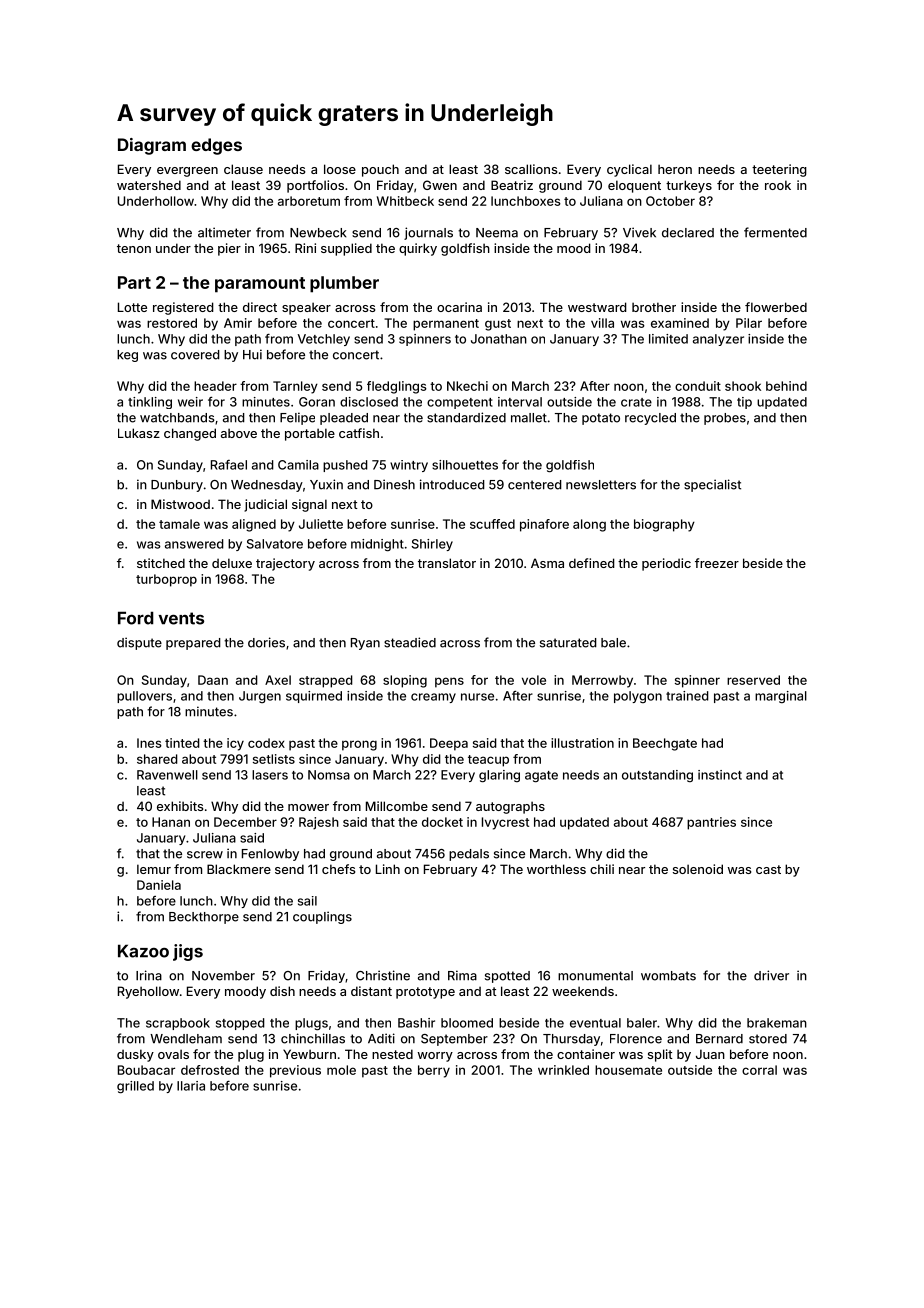 This screenshot has height=1308, width=924. I want to click on glaring, so click(499, 776).
